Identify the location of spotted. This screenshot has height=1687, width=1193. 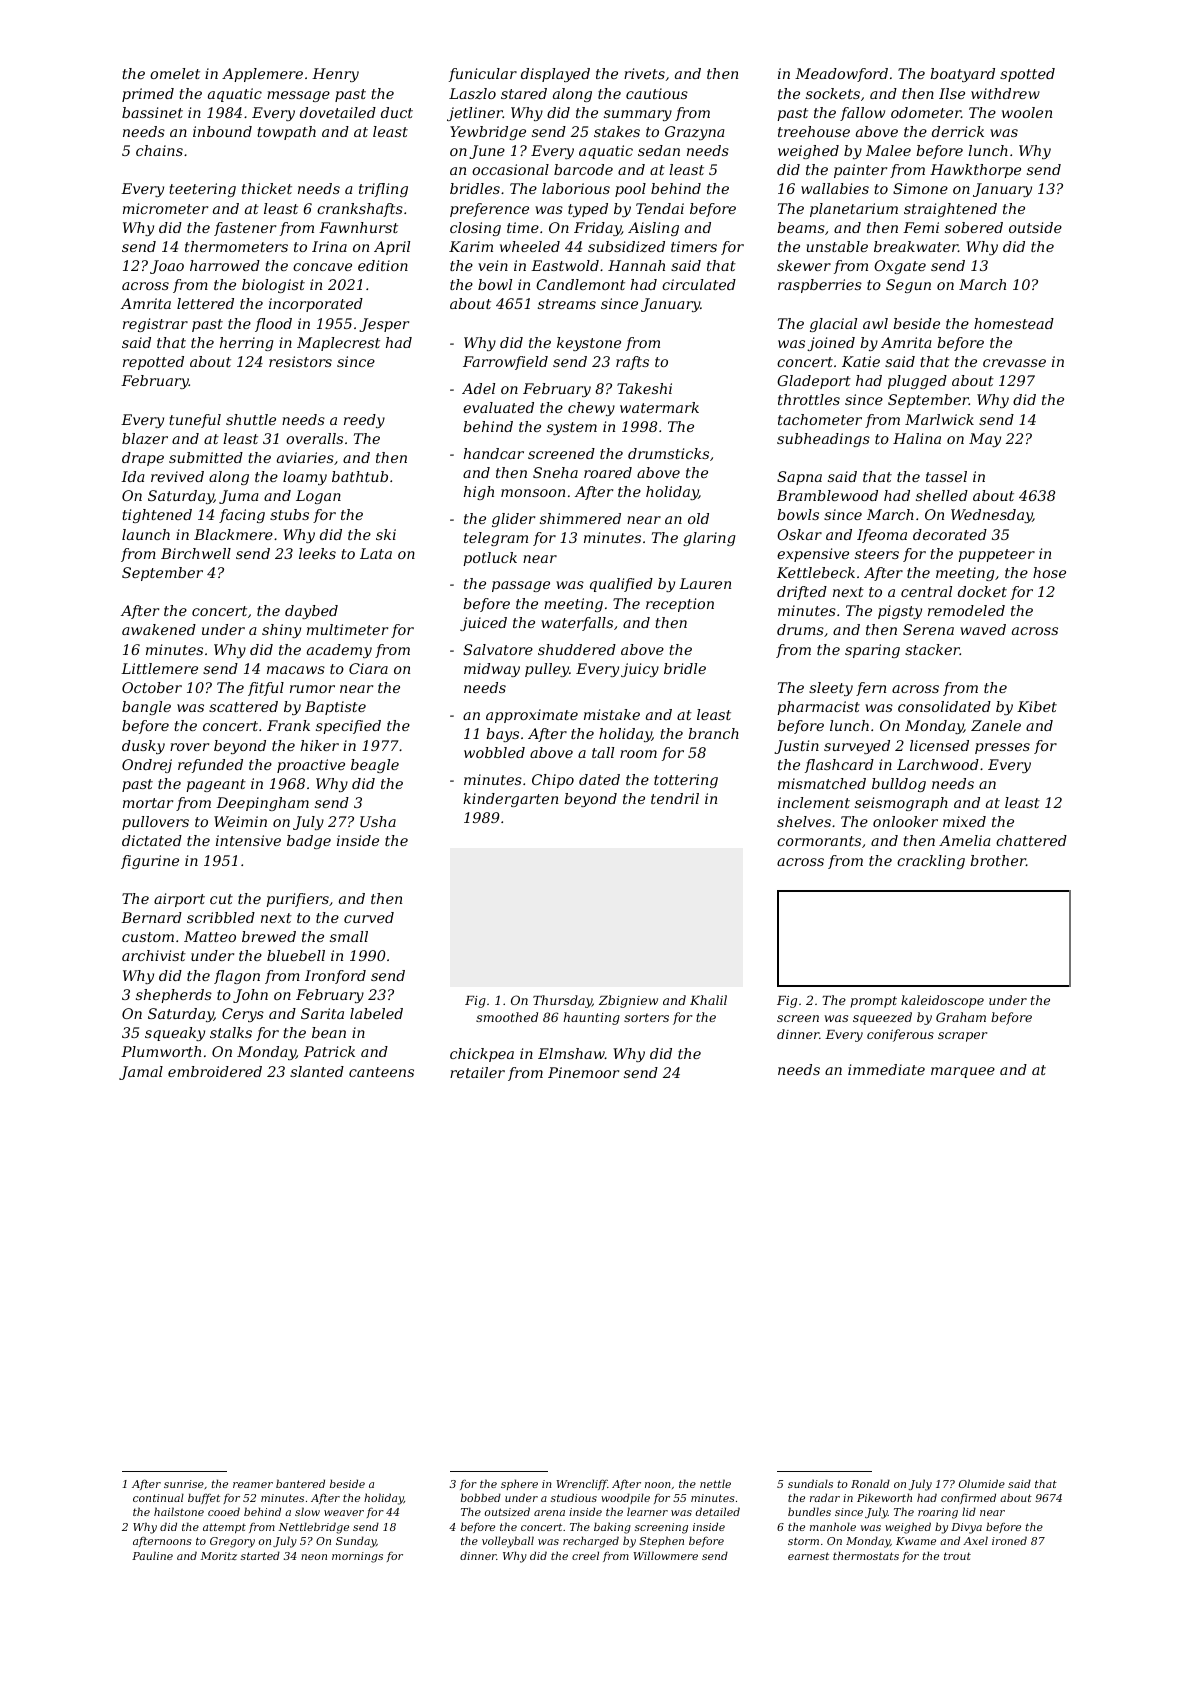
(1027, 75).
